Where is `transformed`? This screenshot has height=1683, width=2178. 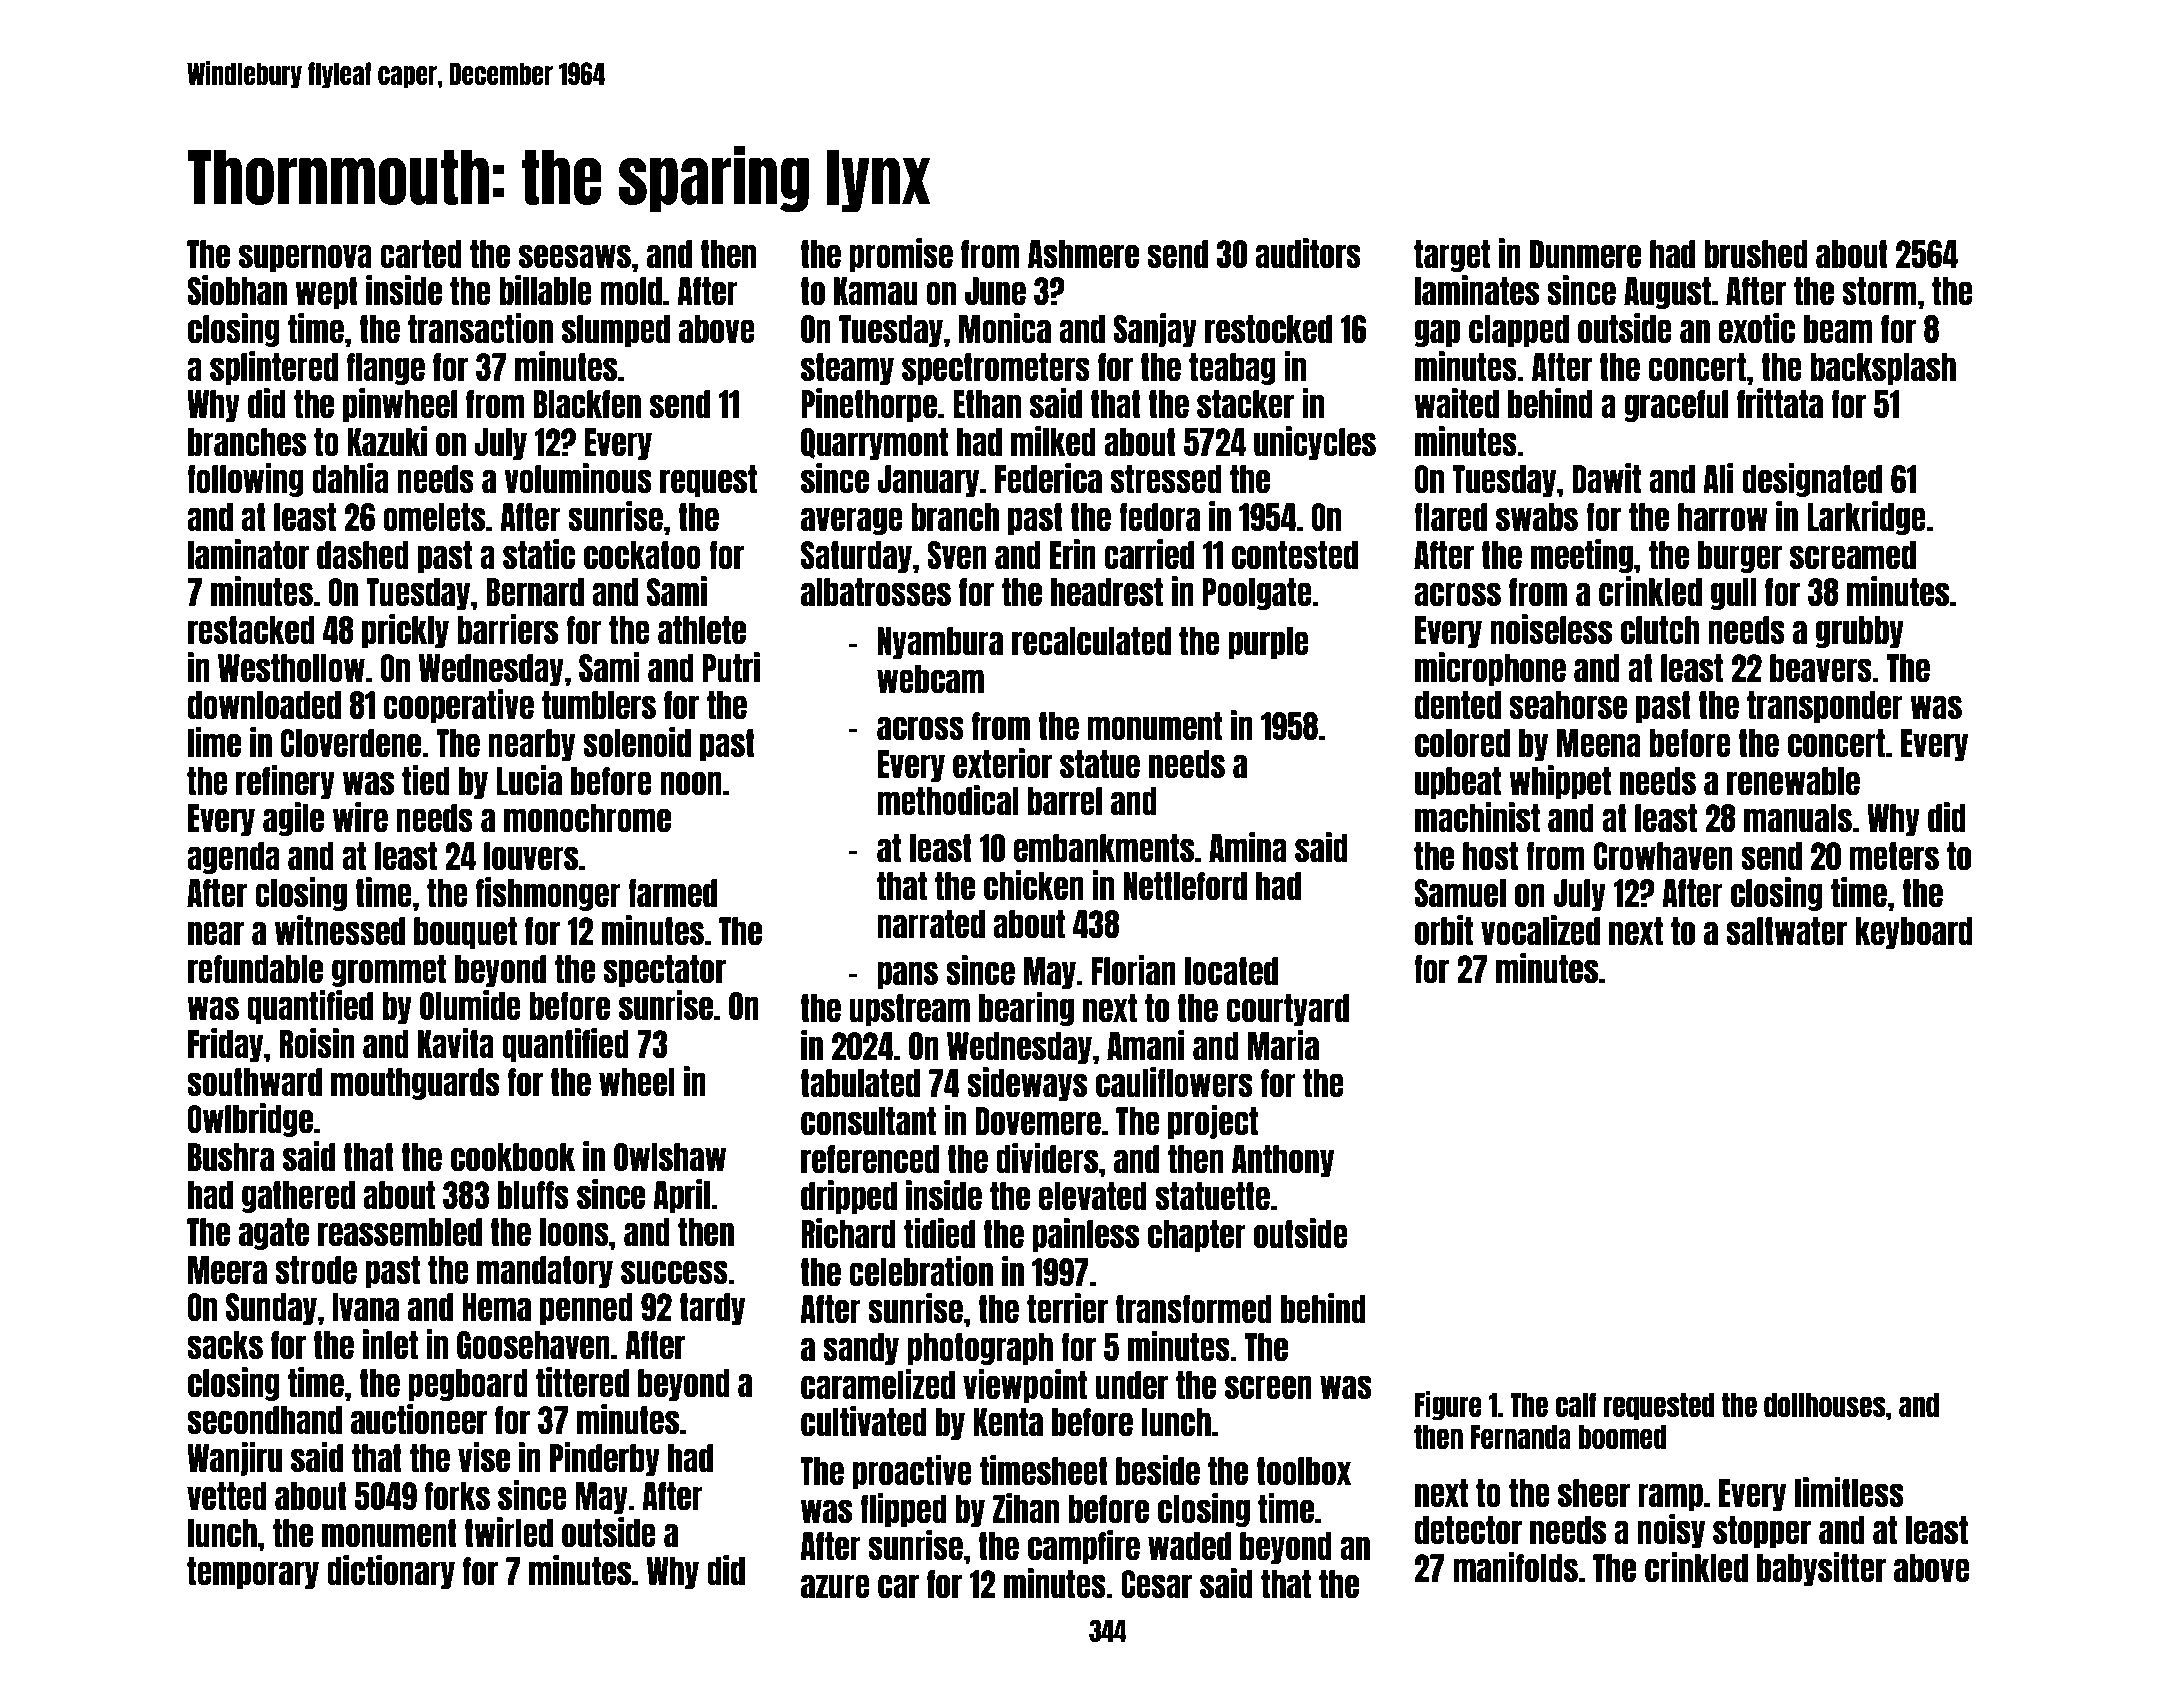 transformed is located at coordinates (1193, 1309).
